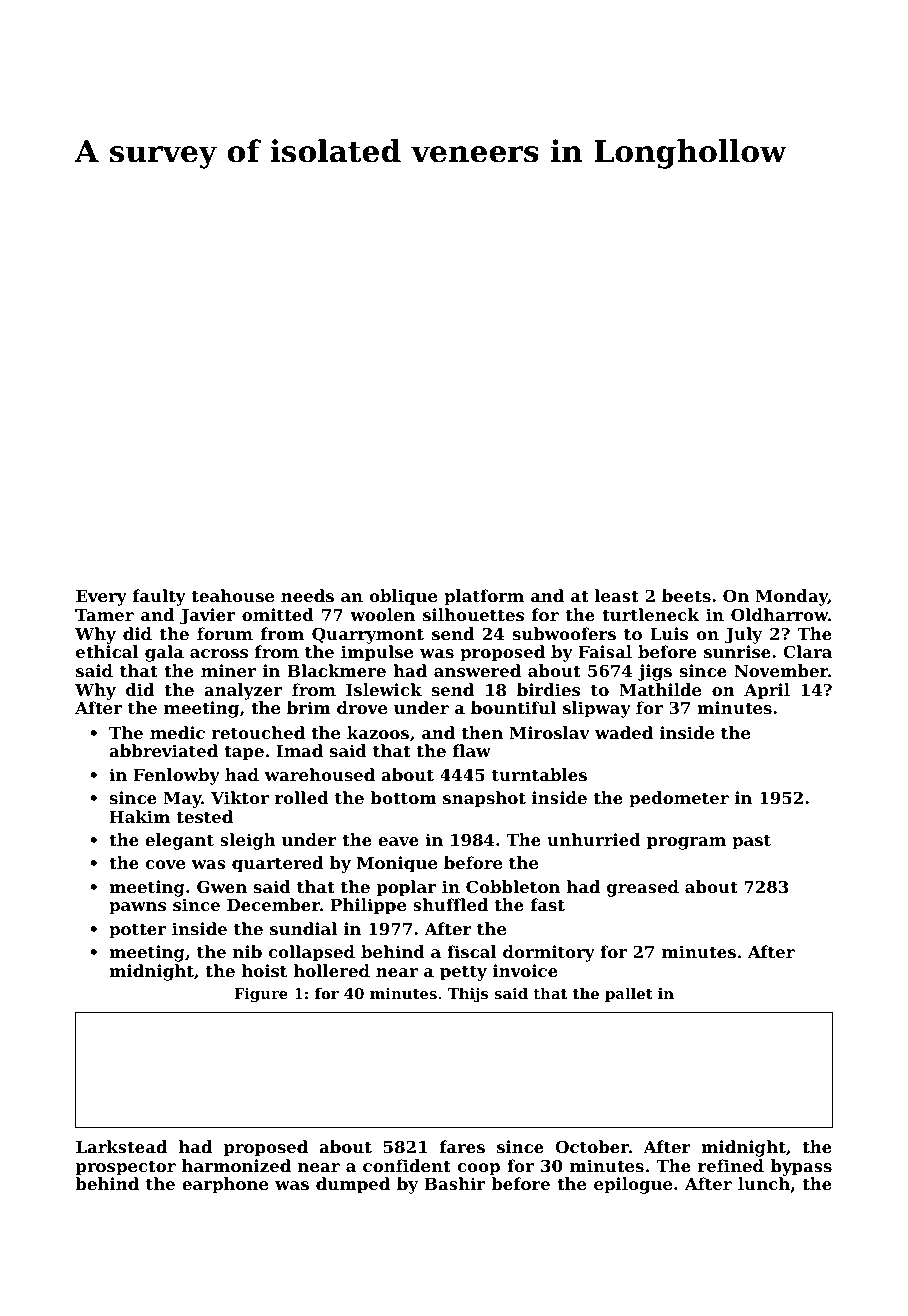  Describe the element at coordinates (121, 1146) in the page. I see `Larkstead` at that location.
